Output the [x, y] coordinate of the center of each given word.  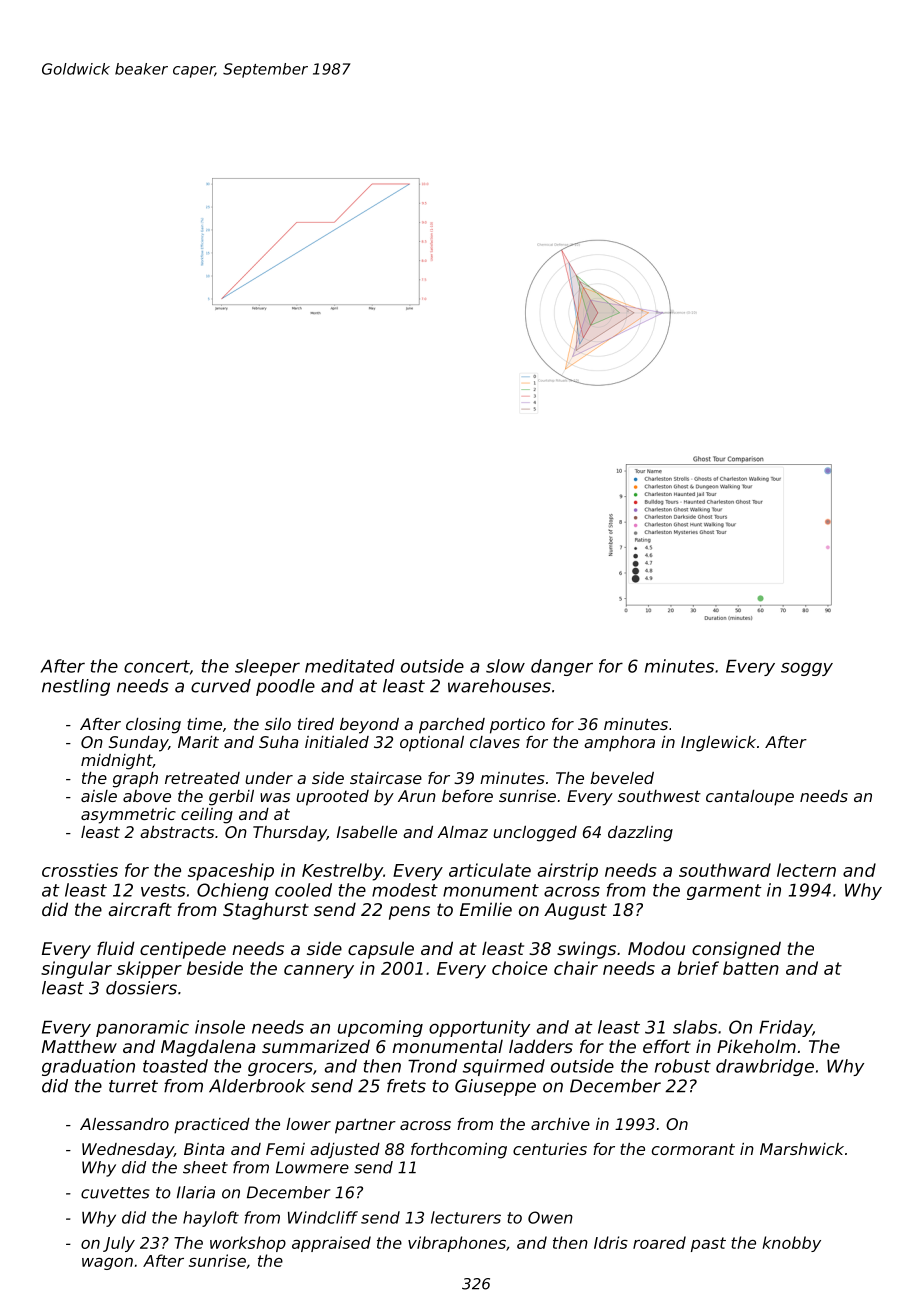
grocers [280, 1069]
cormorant [693, 1149]
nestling [76, 687]
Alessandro [124, 1124]
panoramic [142, 1028]
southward [725, 870]
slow [505, 666]
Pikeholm [756, 1046]
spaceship [231, 872]
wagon [107, 1264]
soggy [807, 669]
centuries [550, 1149]
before [467, 796]
